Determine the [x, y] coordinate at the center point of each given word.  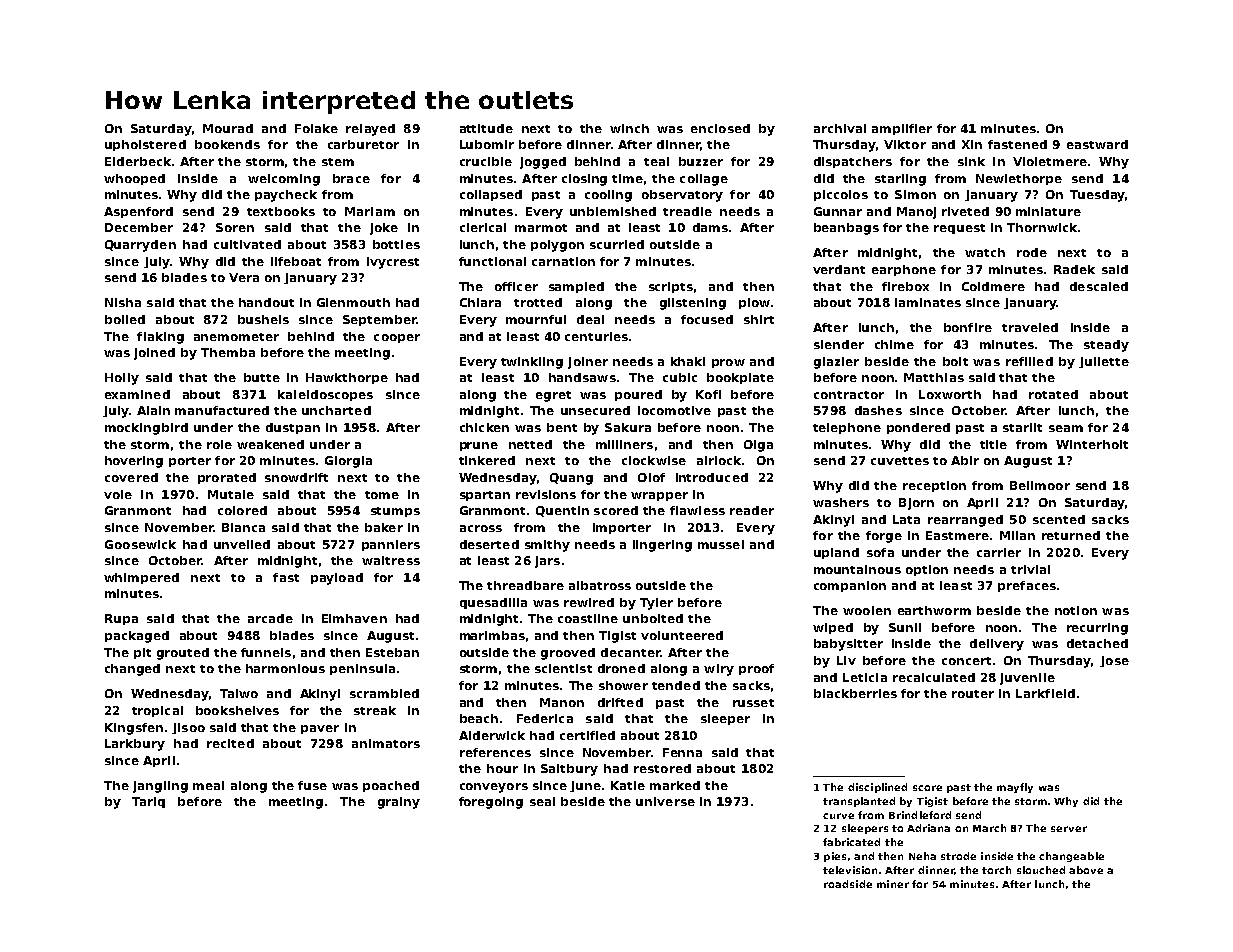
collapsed [491, 195]
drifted [620, 702]
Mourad [228, 128]
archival [840, 128]
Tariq [148, 802]
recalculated [934, 677]
